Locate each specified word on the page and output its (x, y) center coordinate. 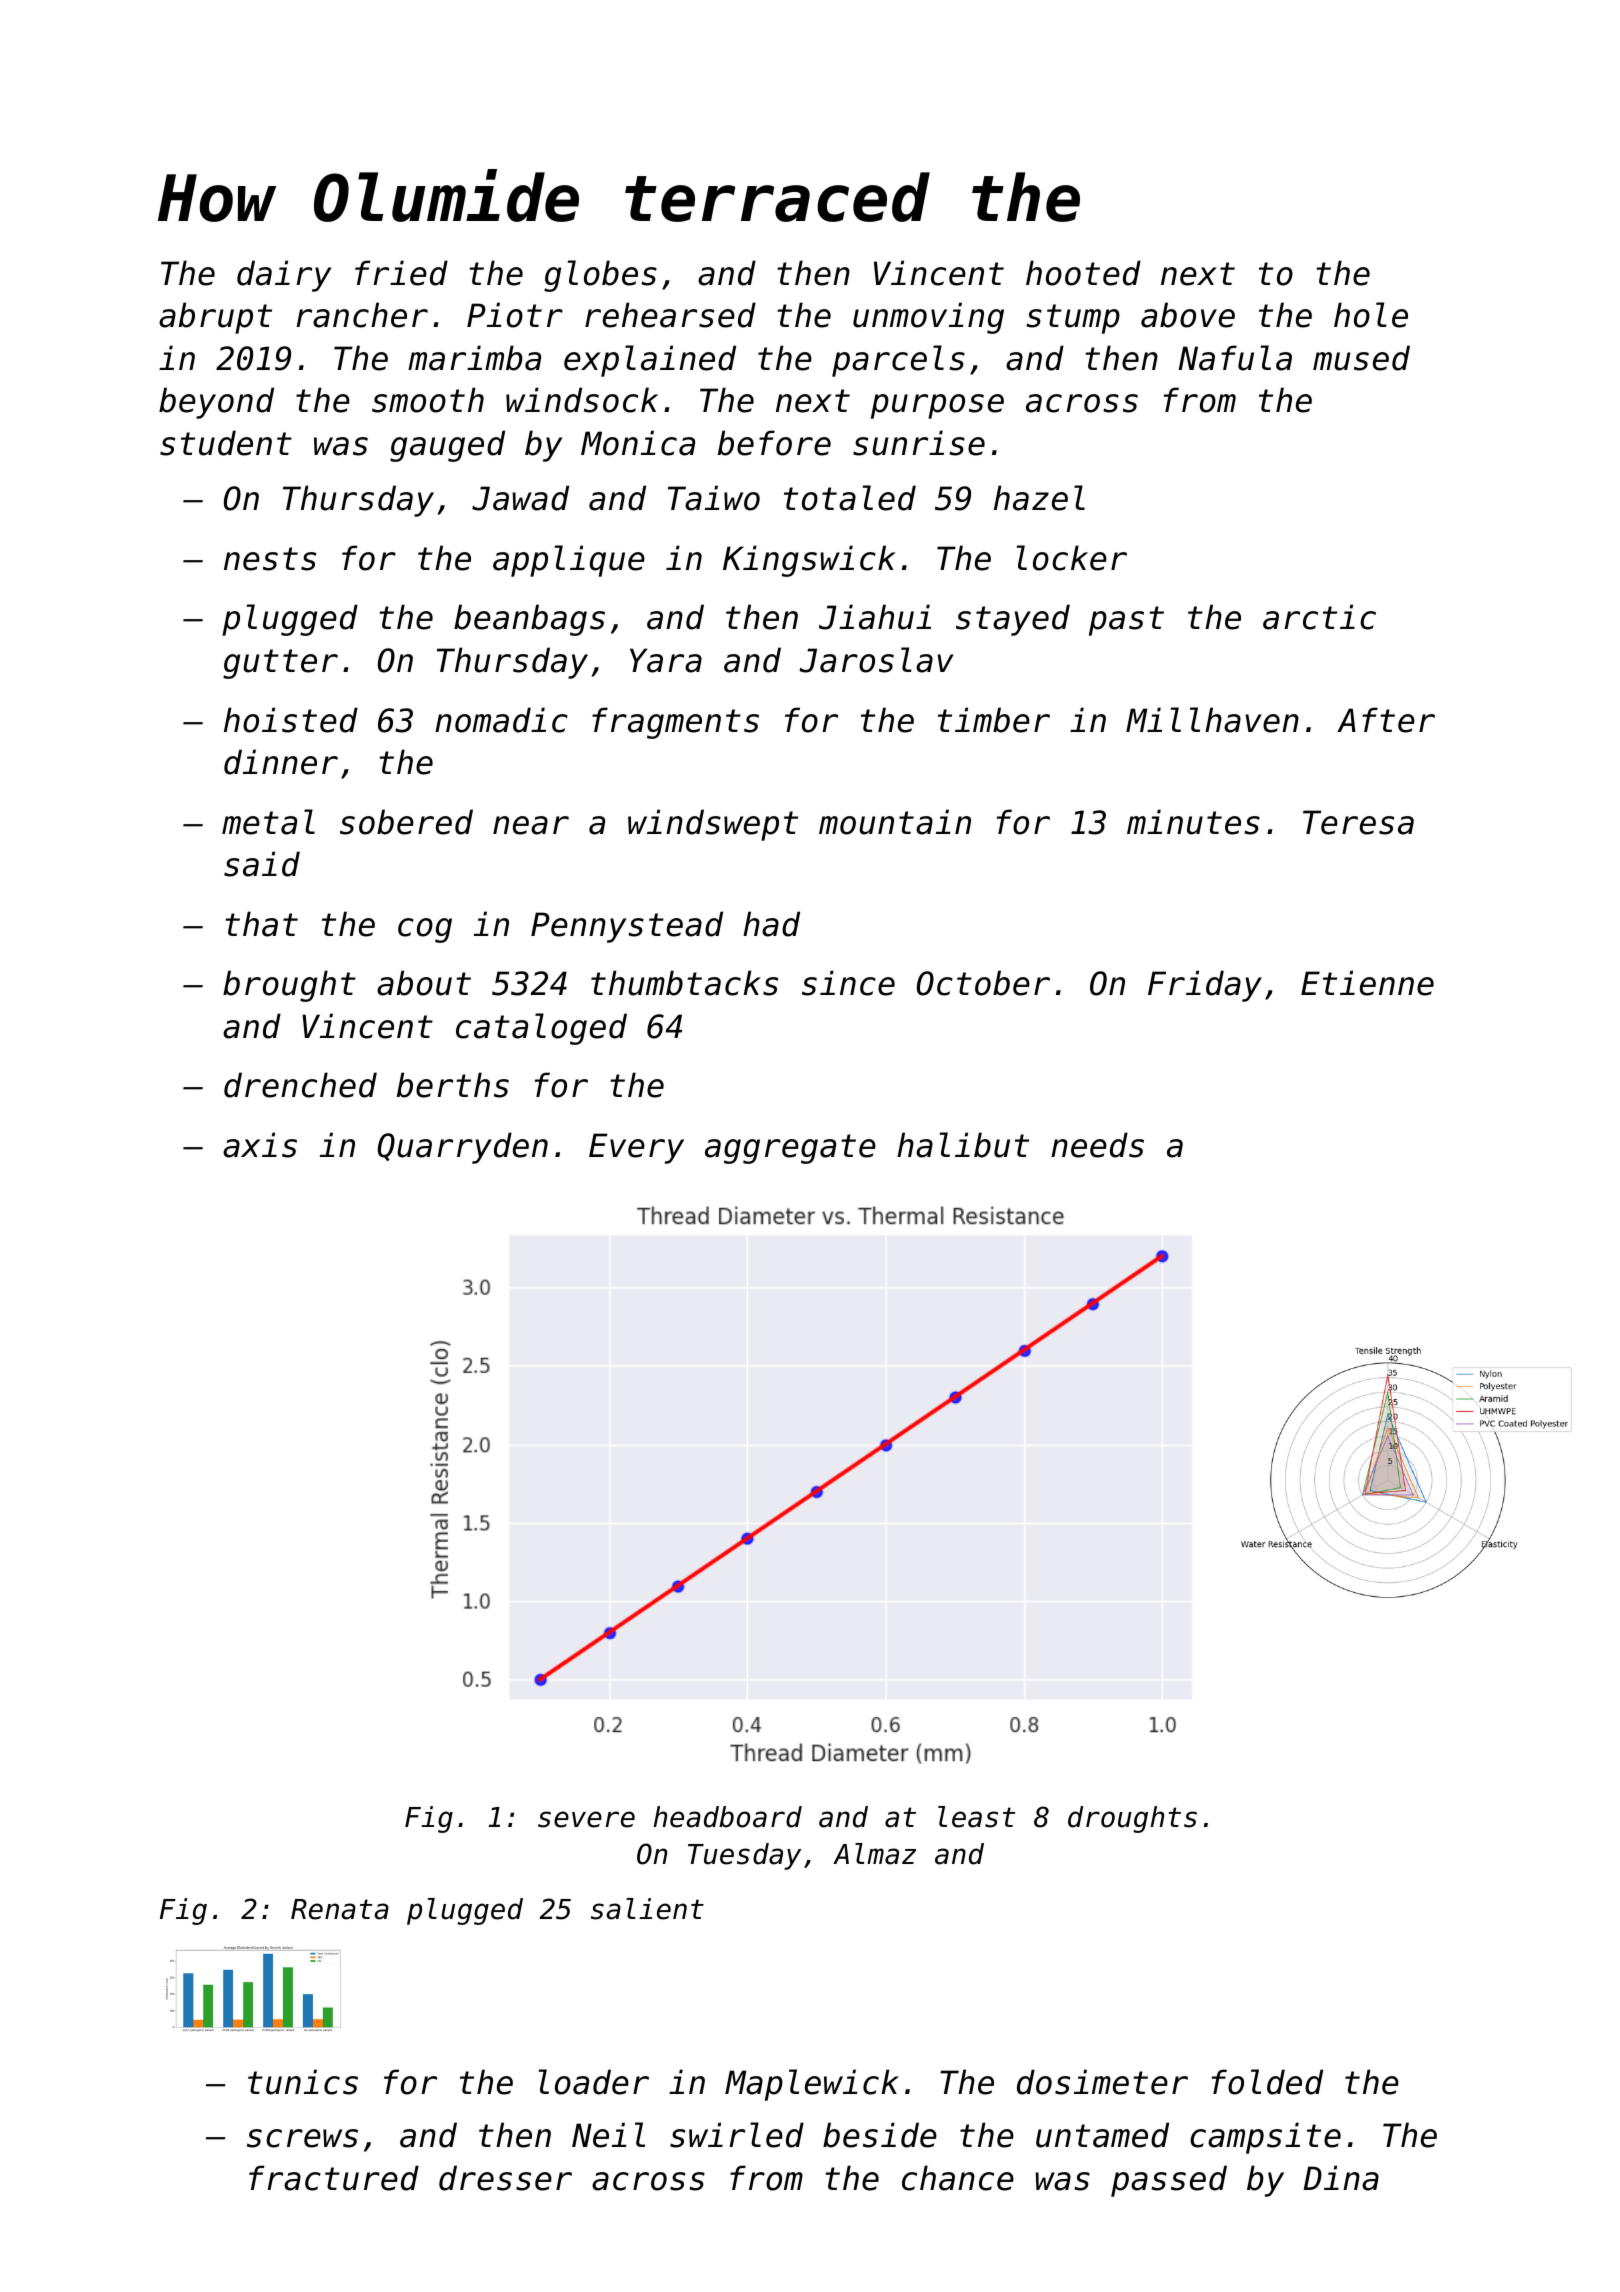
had (771, 924)
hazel (1039, 498)
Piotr (515, 315)
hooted (1083, 273)
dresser (505, 2178)
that (261, 924)
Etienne (1367, 983)
